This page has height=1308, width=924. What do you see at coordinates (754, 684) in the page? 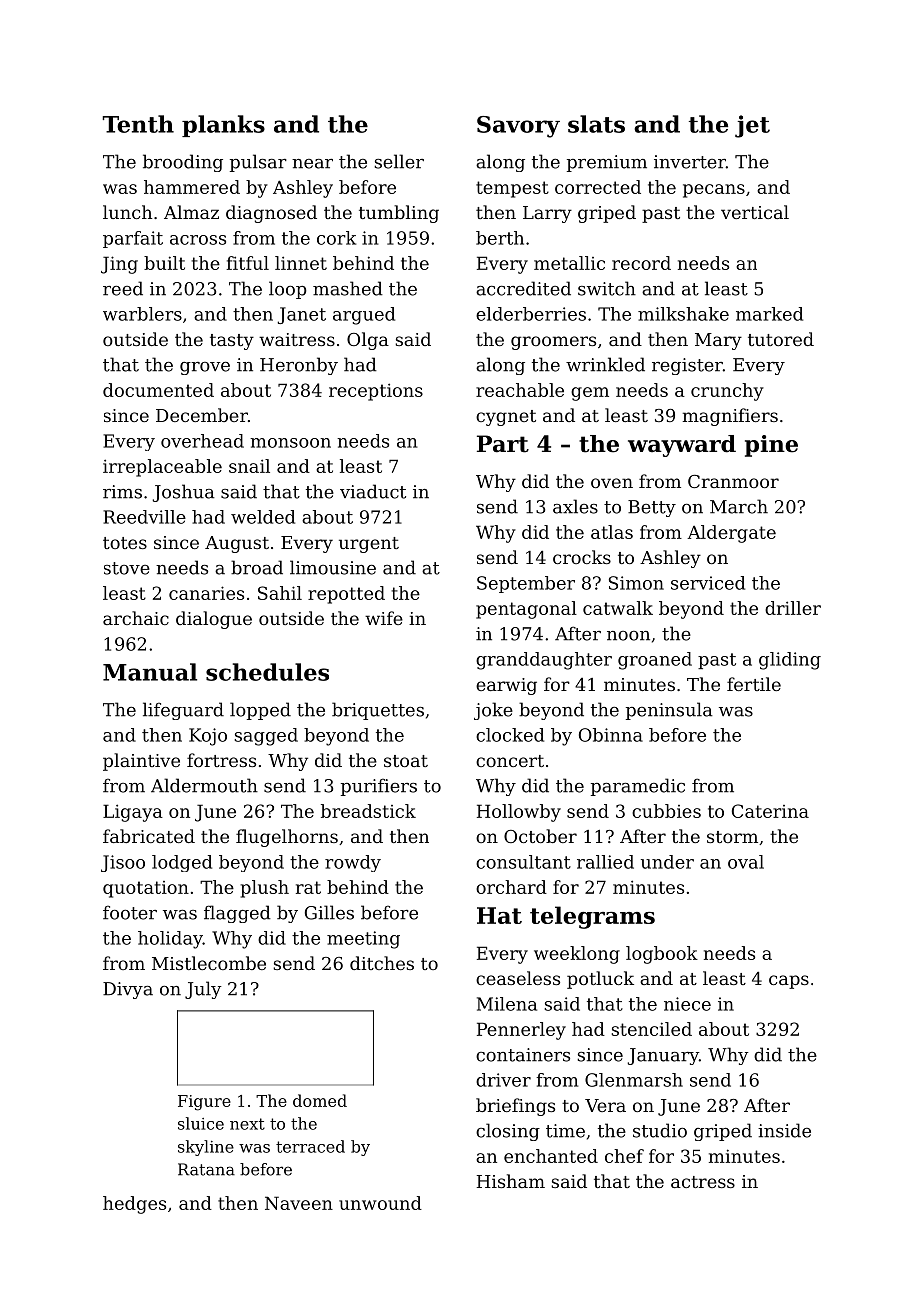
I see `fertile` at bounding box center [754, 684].
